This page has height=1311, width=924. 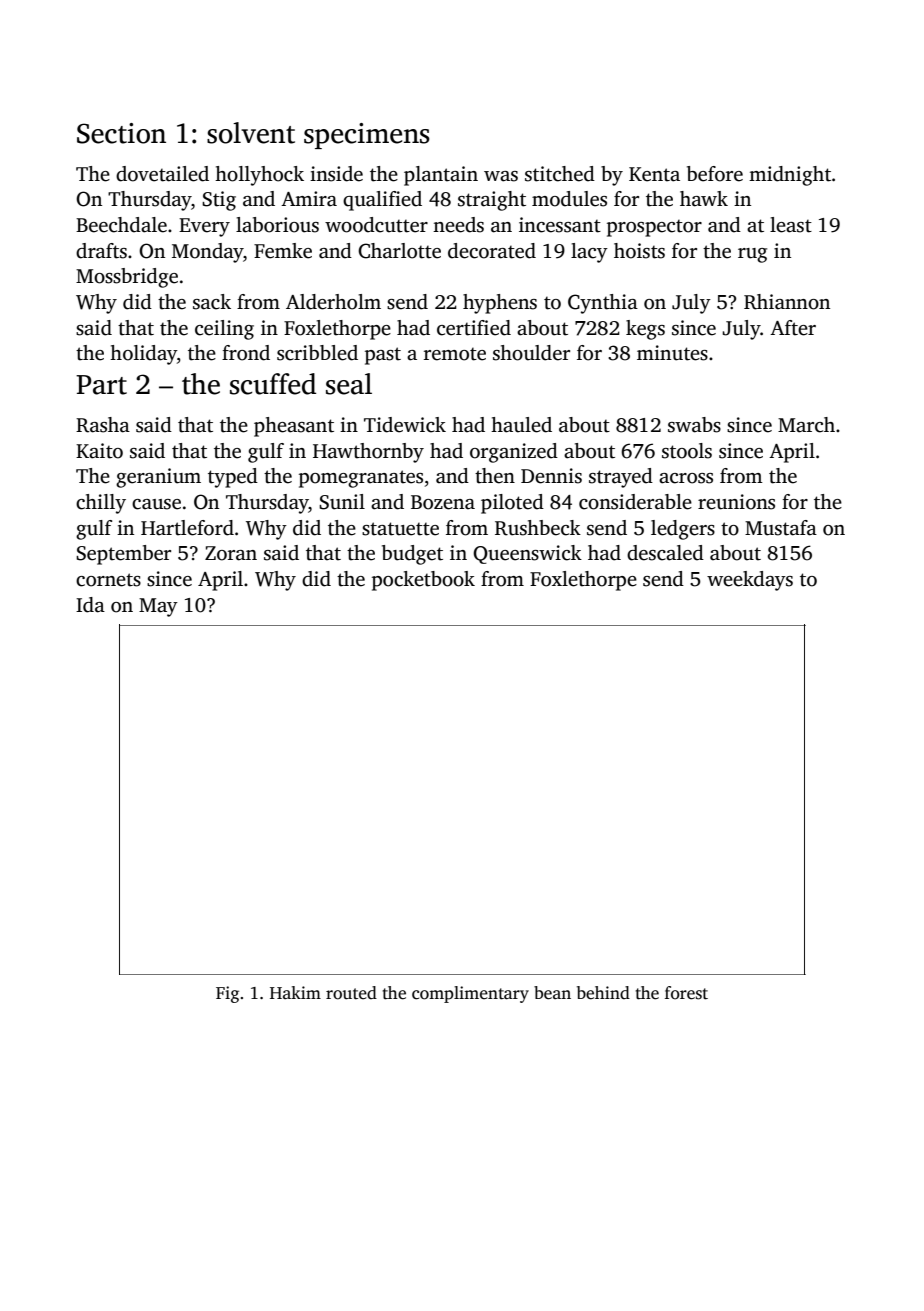 I want to click on Queenswick, so click(x=527, y=554).
